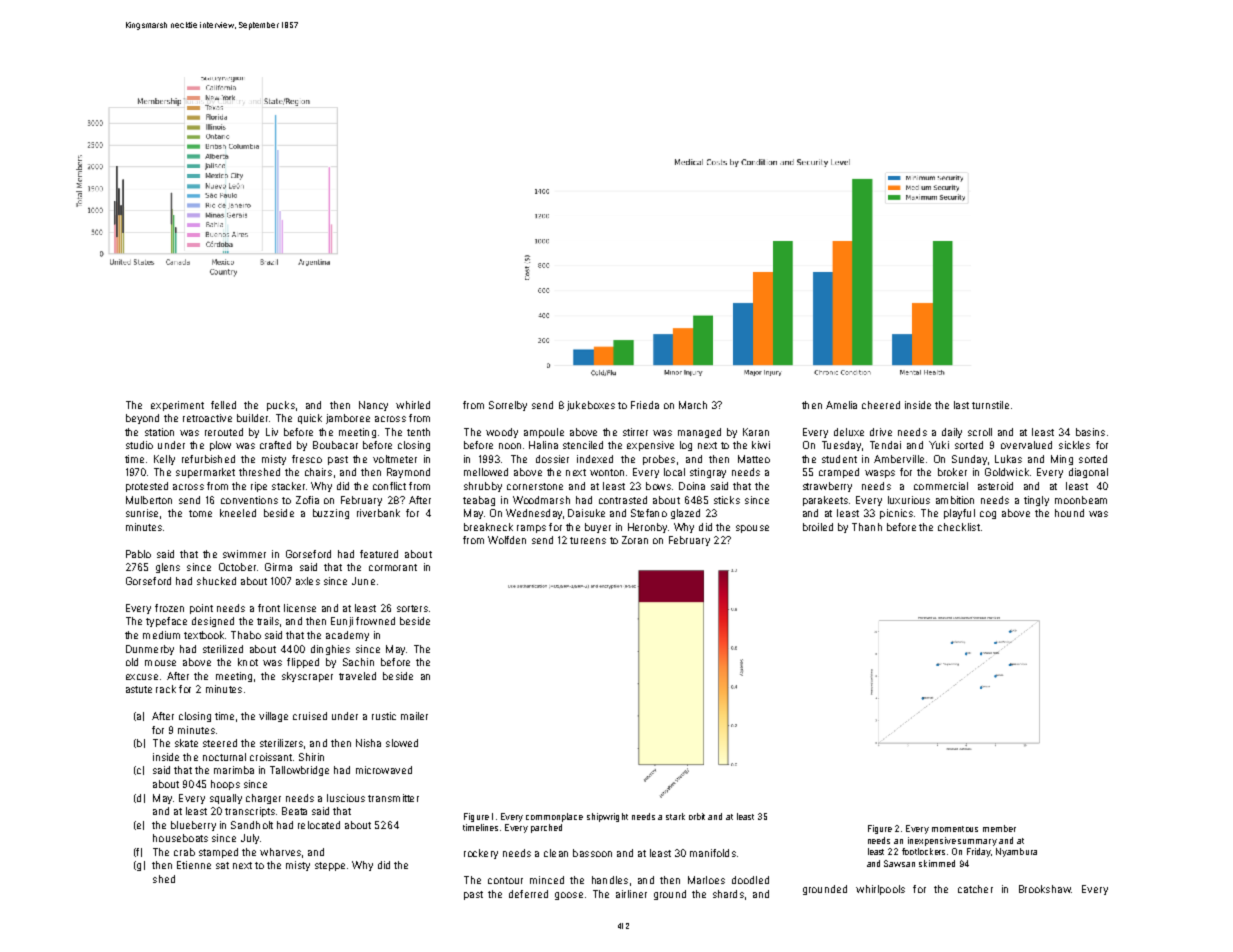 The height and width of the document is (952, 1233). What do you see at coordinates (216, 581) in the document?
I see `shucked` at bounding box center [216, 581].
